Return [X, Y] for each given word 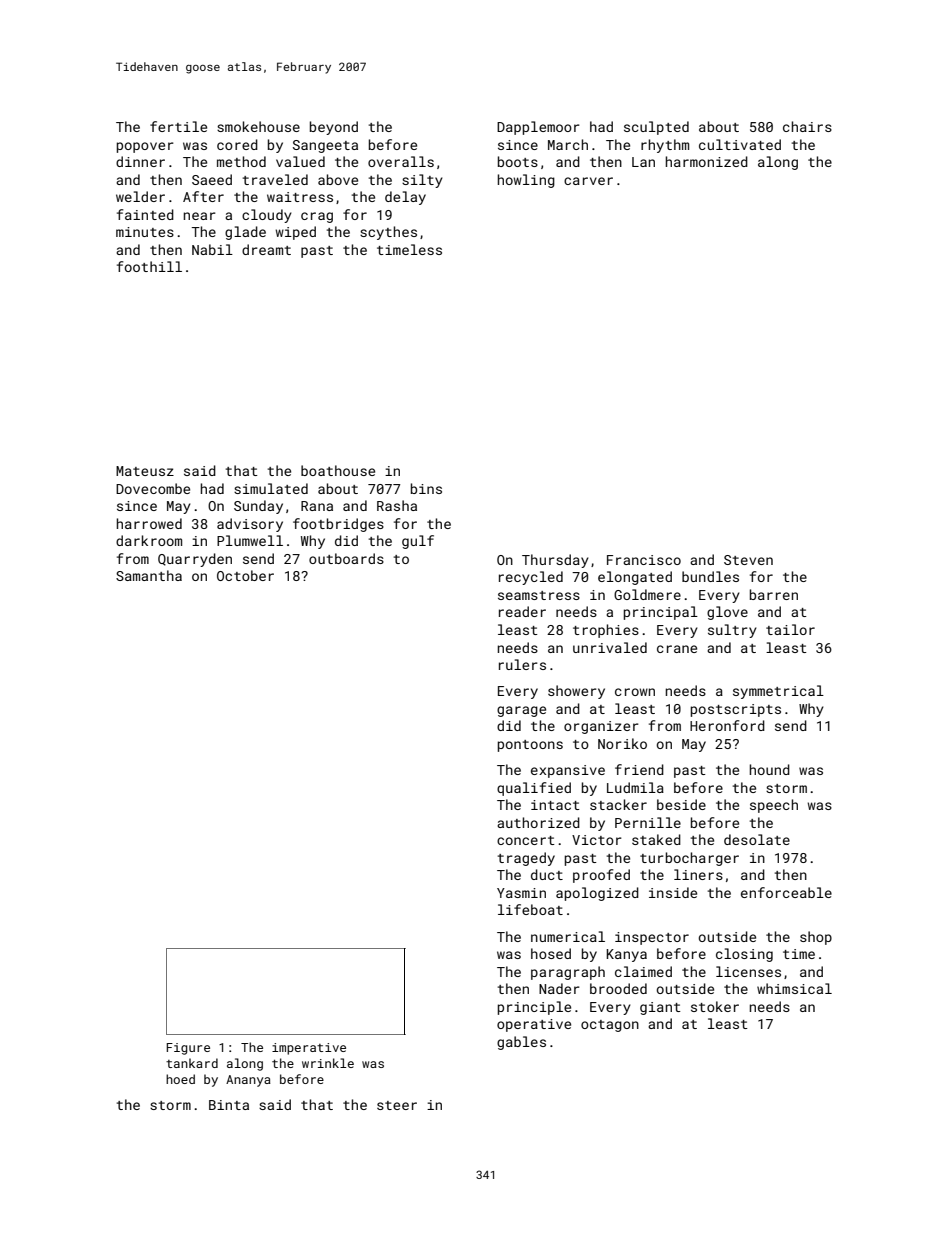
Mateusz [145, 471]
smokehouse [258, 126]
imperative [309, 1049]
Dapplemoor [538, 128]
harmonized [707, 161]
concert [526, 840]
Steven [748, 560]
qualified [534, 789]
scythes [388, 233]
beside [681, 804]
